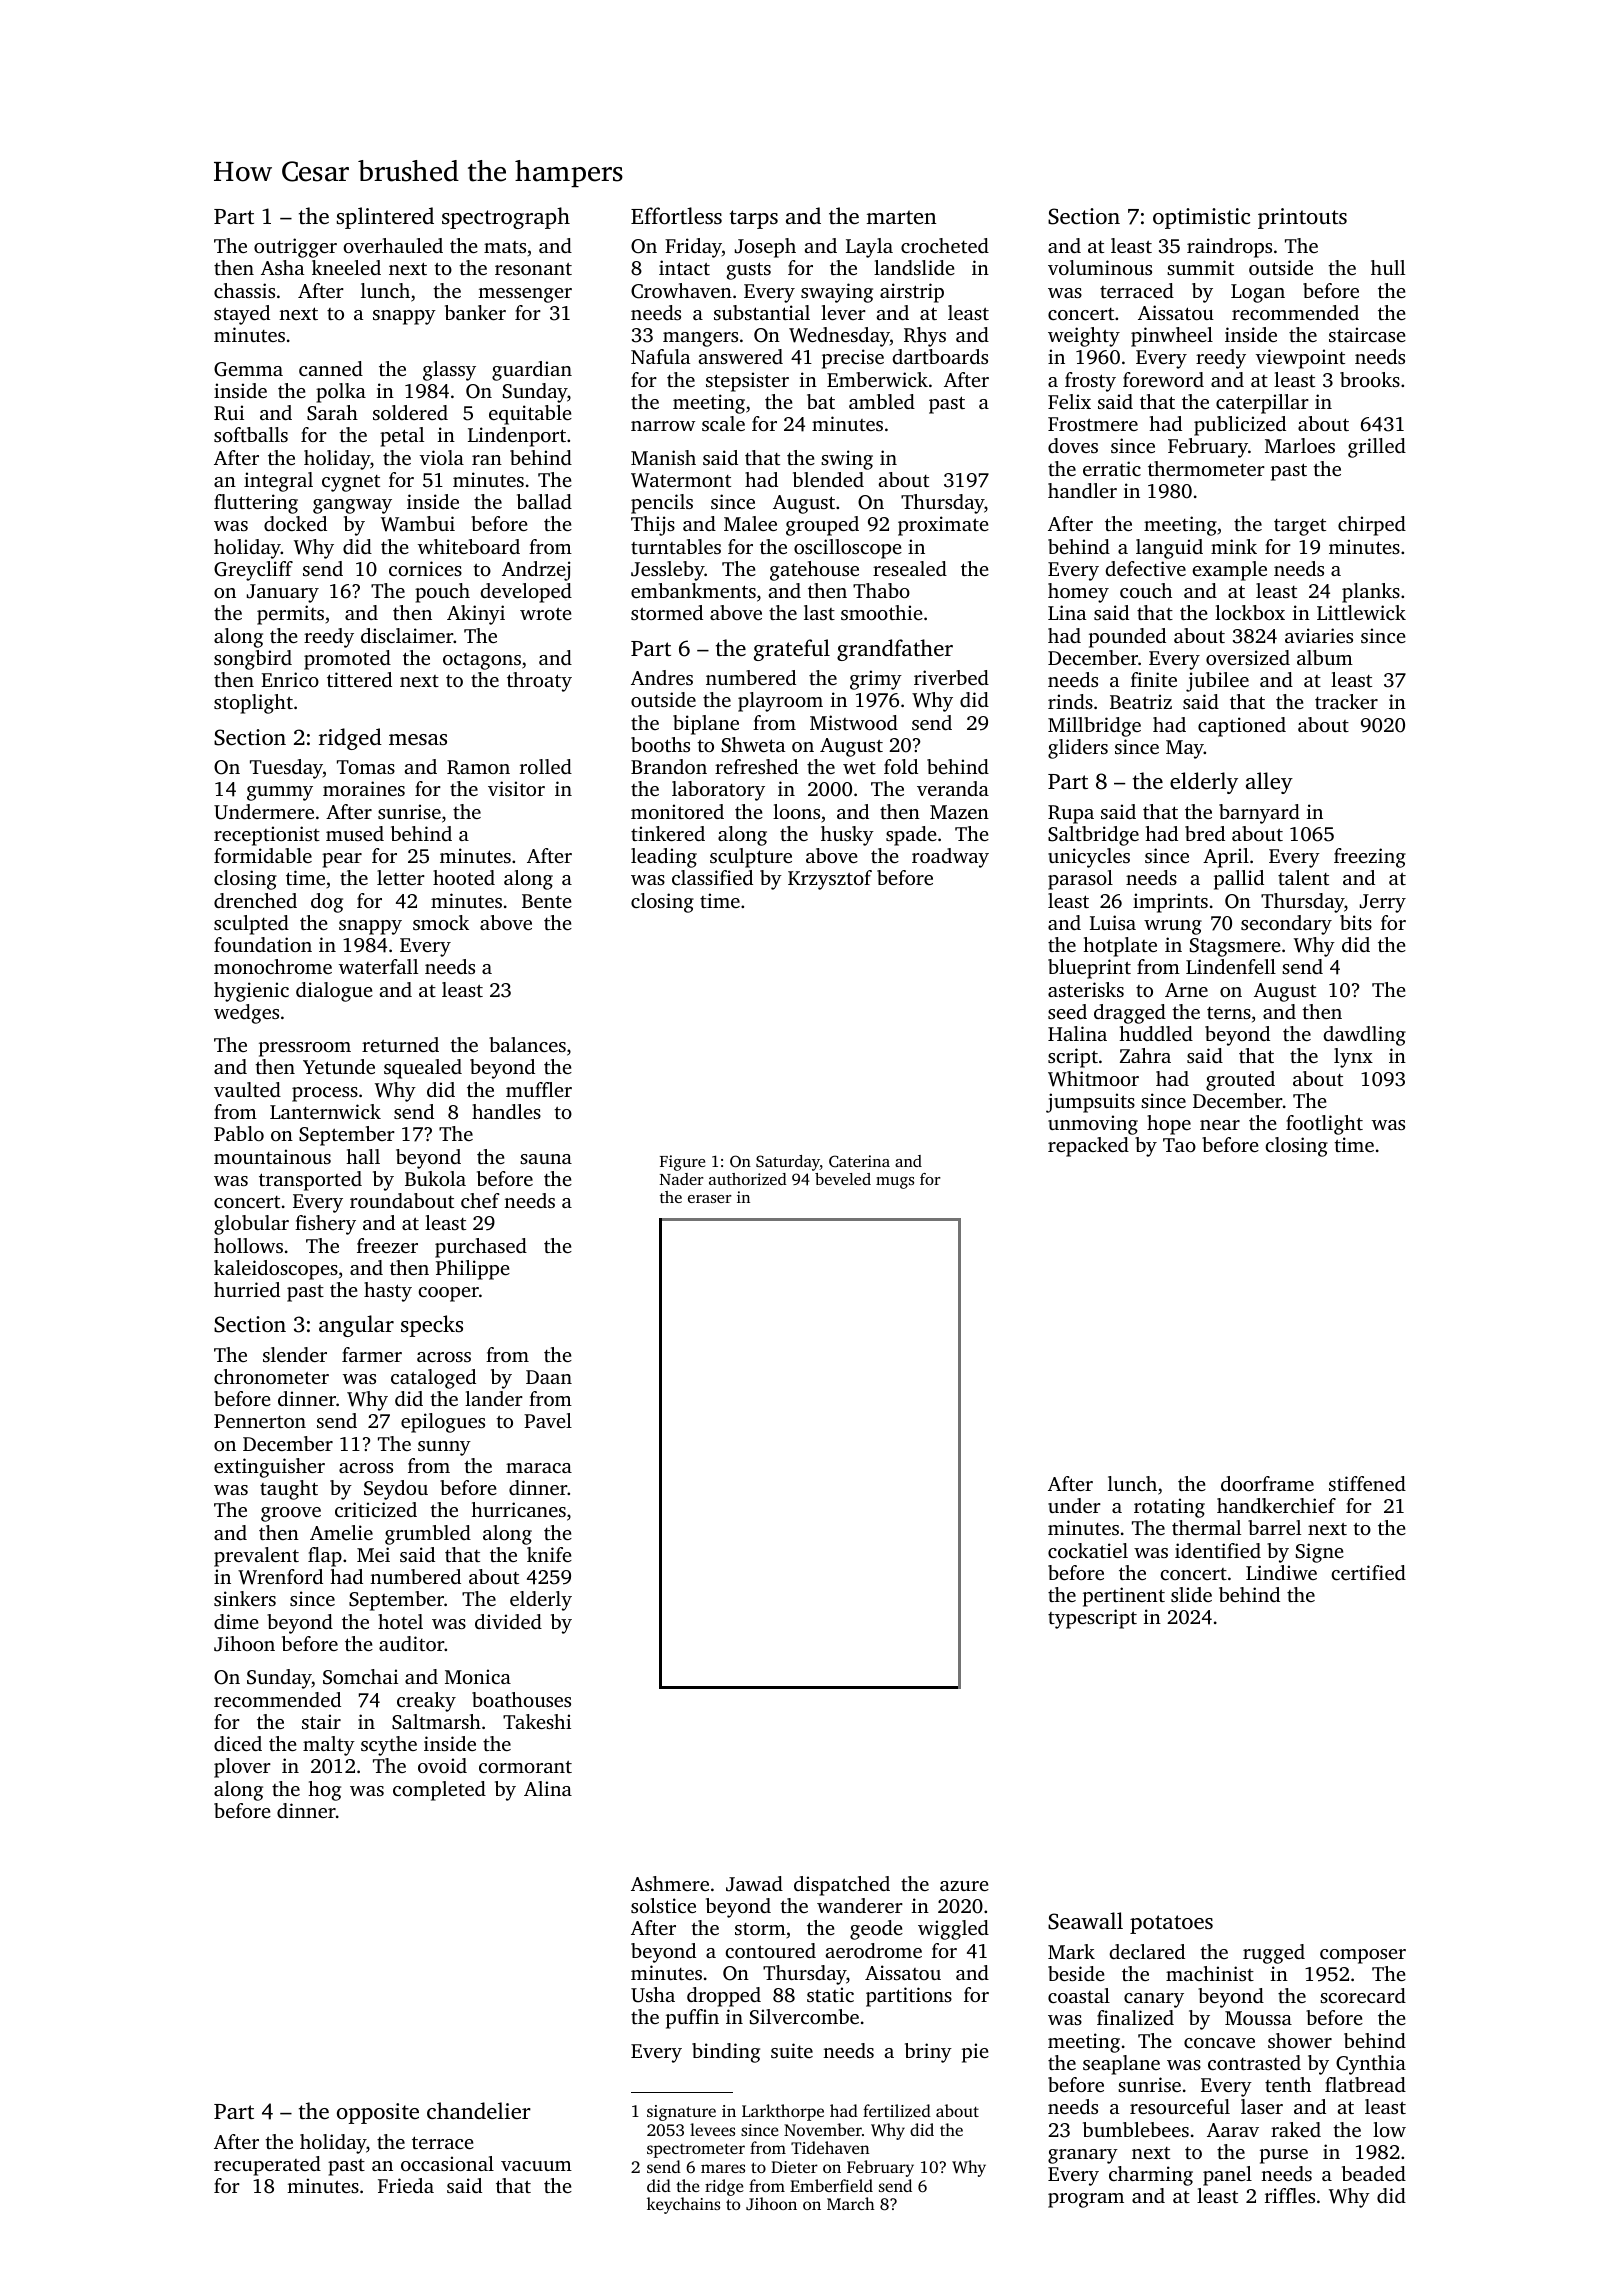 The height and width of the screenshot is (2292, 1620). What do you see at coordinates (1170, 903) in the screenshot?
I see `imprints` at bounding box center [1170, 903].
